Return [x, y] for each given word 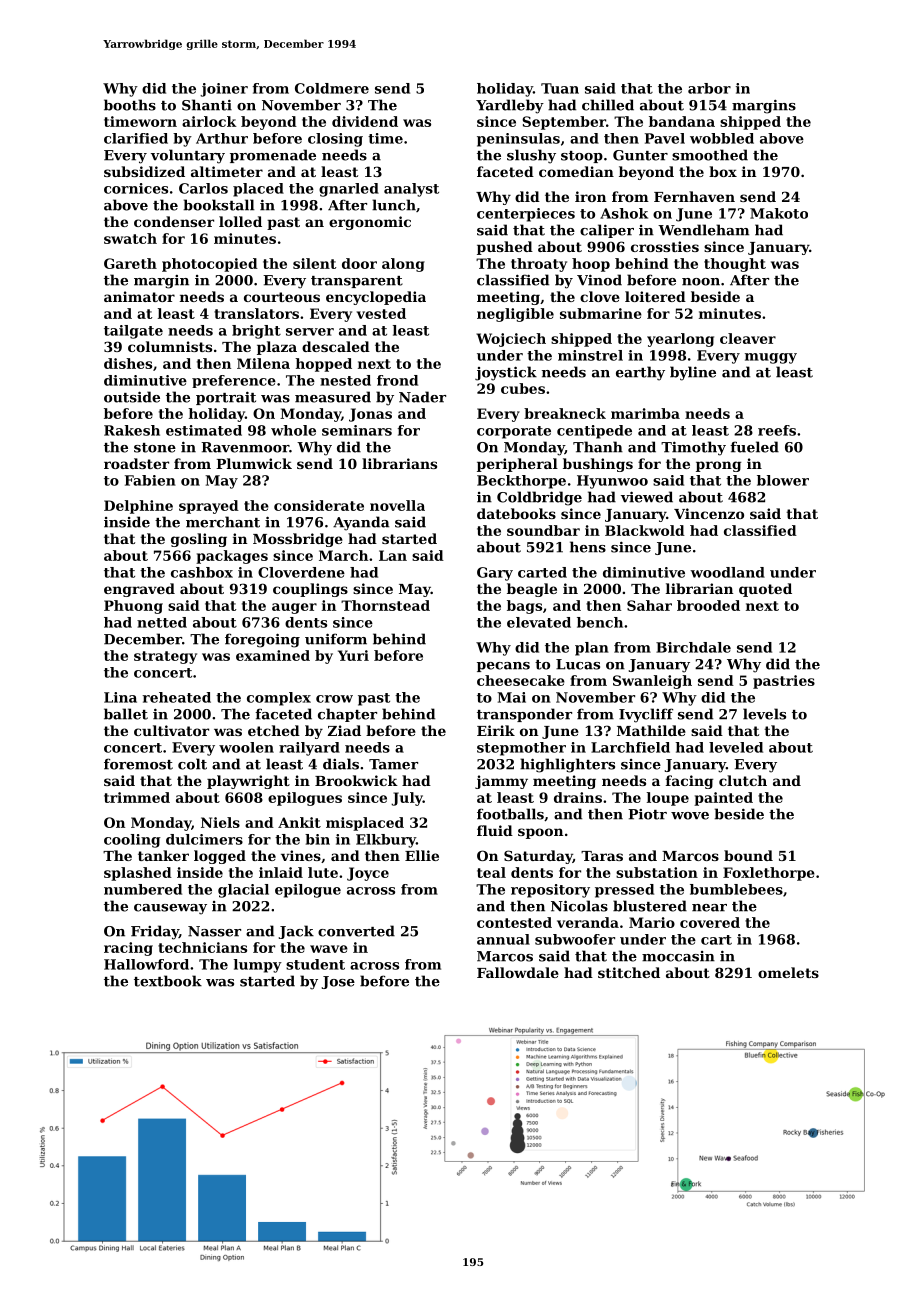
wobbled [722, 138]
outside [132, 397]
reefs [777, 430]
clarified [136, 138]
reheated [177, 697]
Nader [422, 397]
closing [335, 140]
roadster [136, 463]
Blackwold [645, 530]
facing [689, 782]
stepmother [521, 749]
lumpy [258, 966]
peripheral [517, 465]
